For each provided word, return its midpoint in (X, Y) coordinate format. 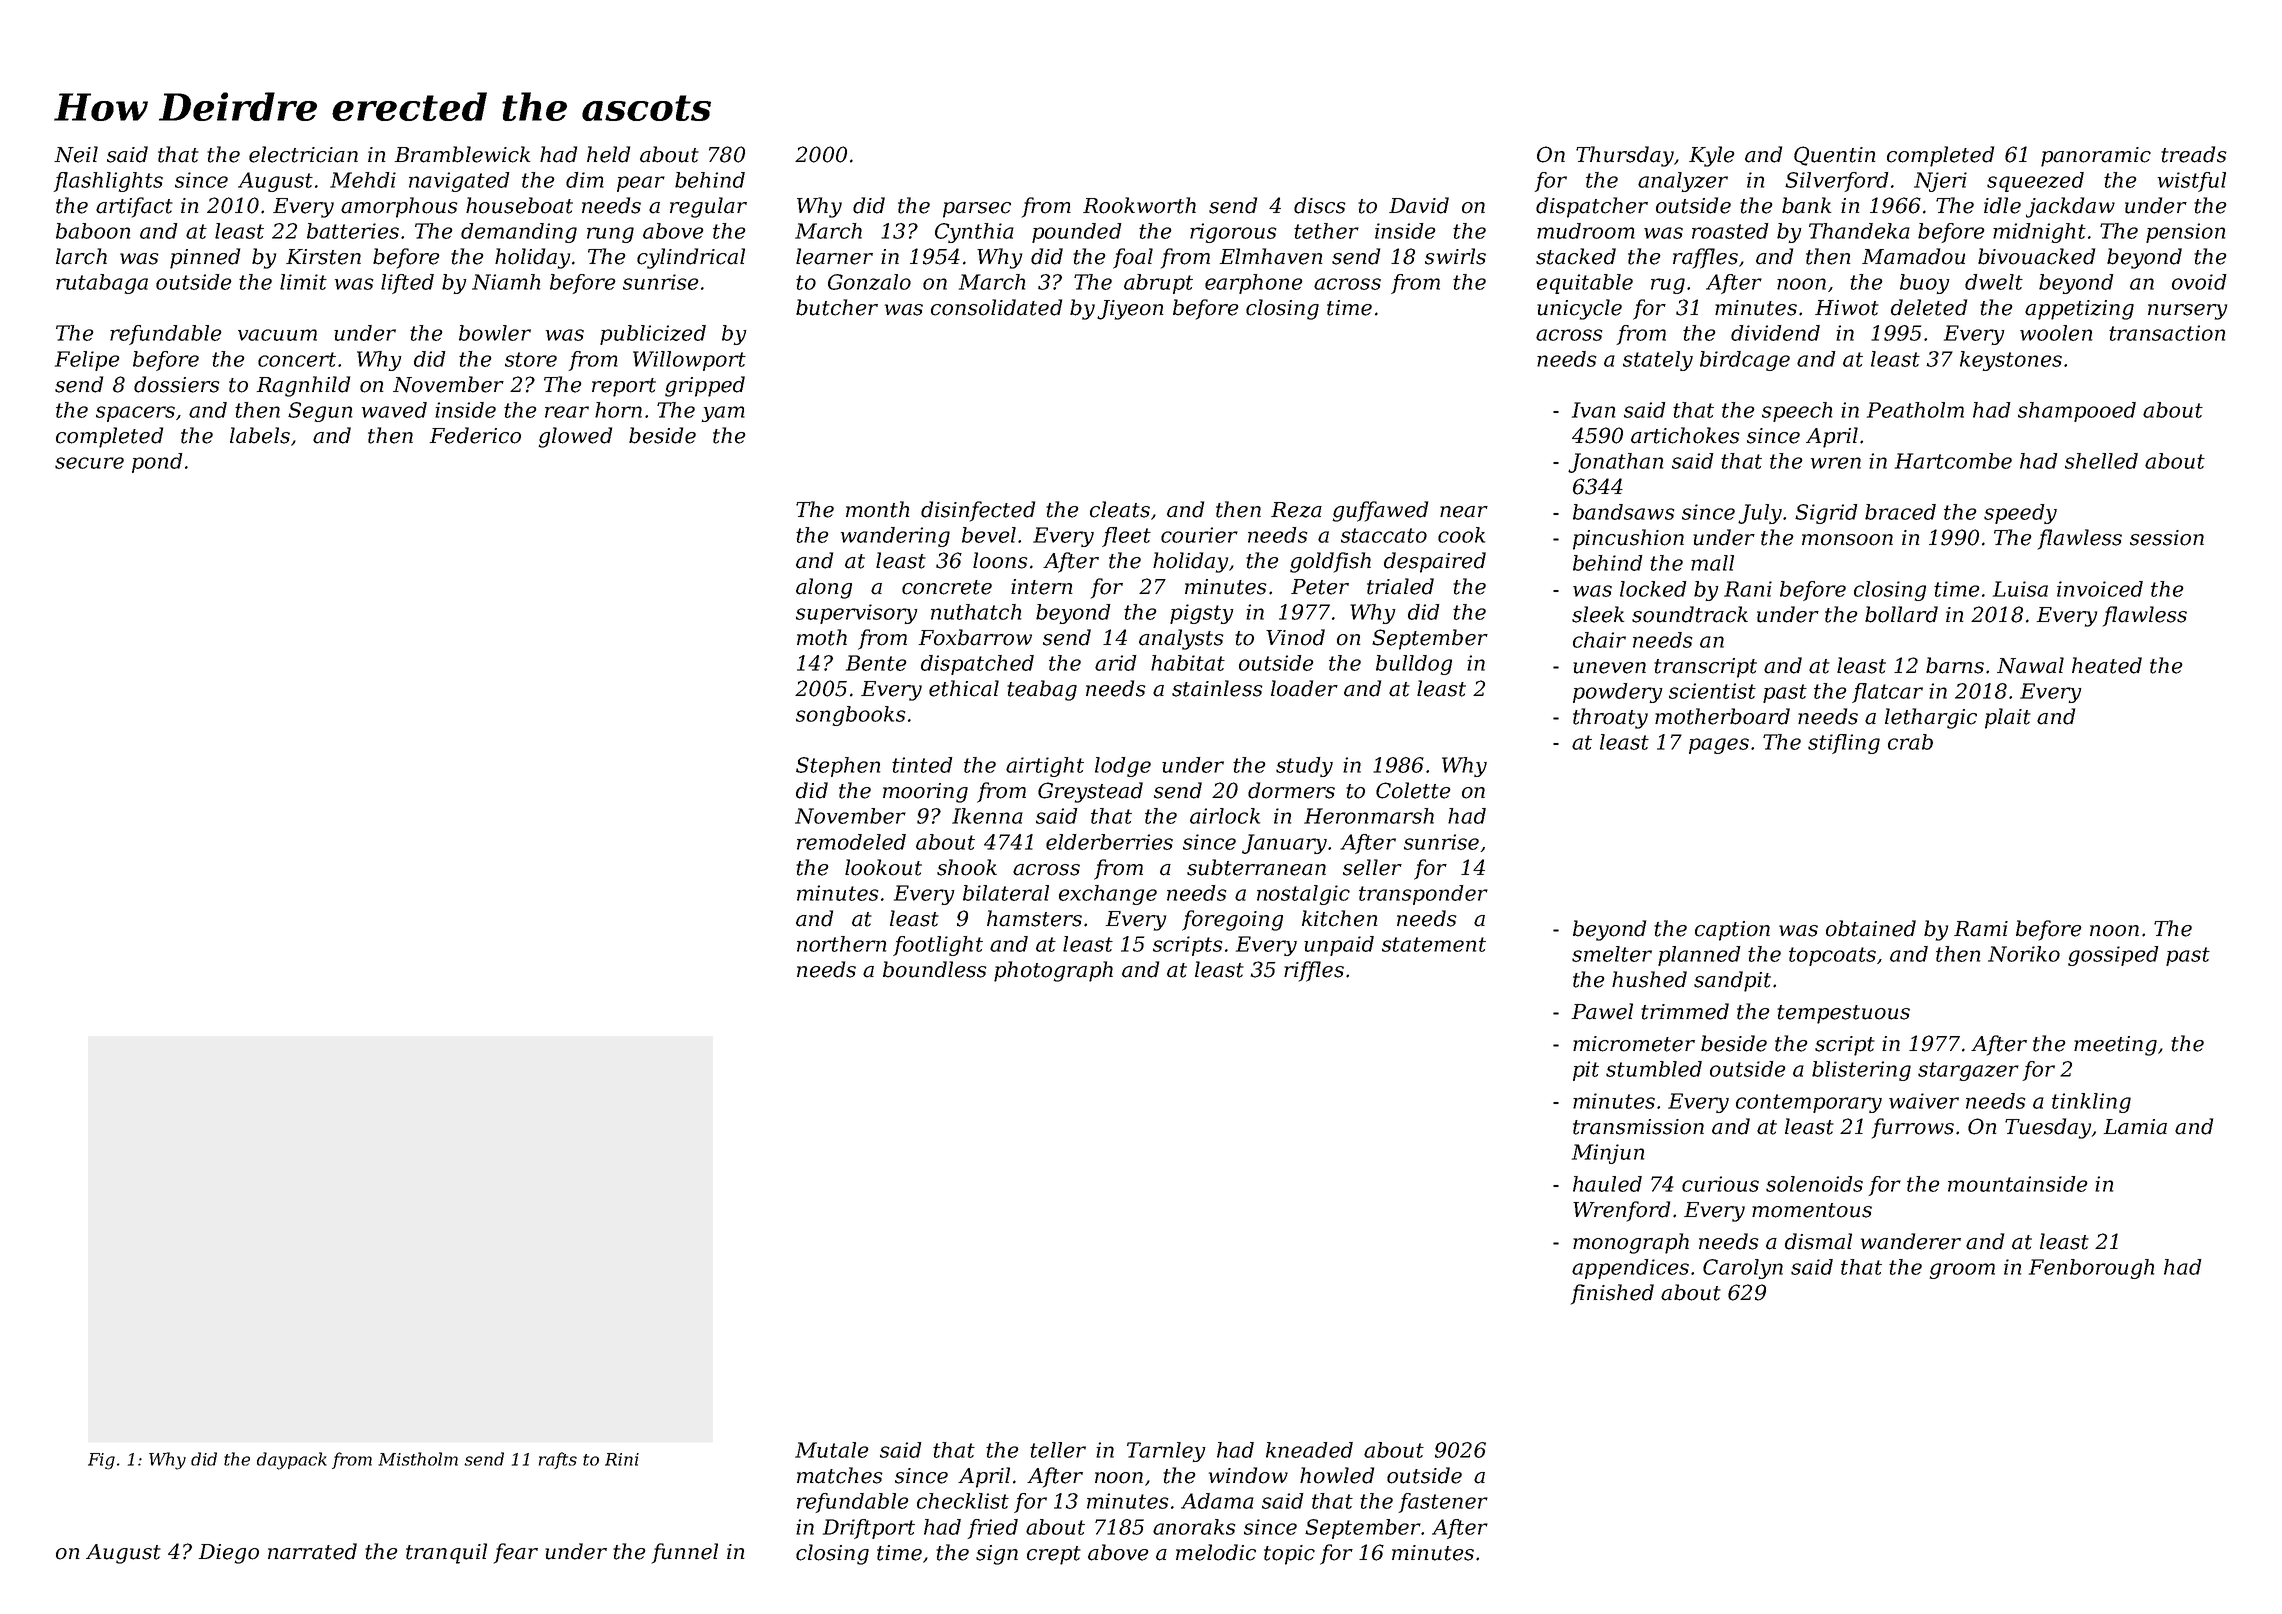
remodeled (851, 842)
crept (1054, 1555)
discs (1320, 205)
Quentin (1835, 156)
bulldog (1414, 665)
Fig (101, 1461)
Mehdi (363, 180)
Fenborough (2091, 1269)
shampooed (2077, 412)
